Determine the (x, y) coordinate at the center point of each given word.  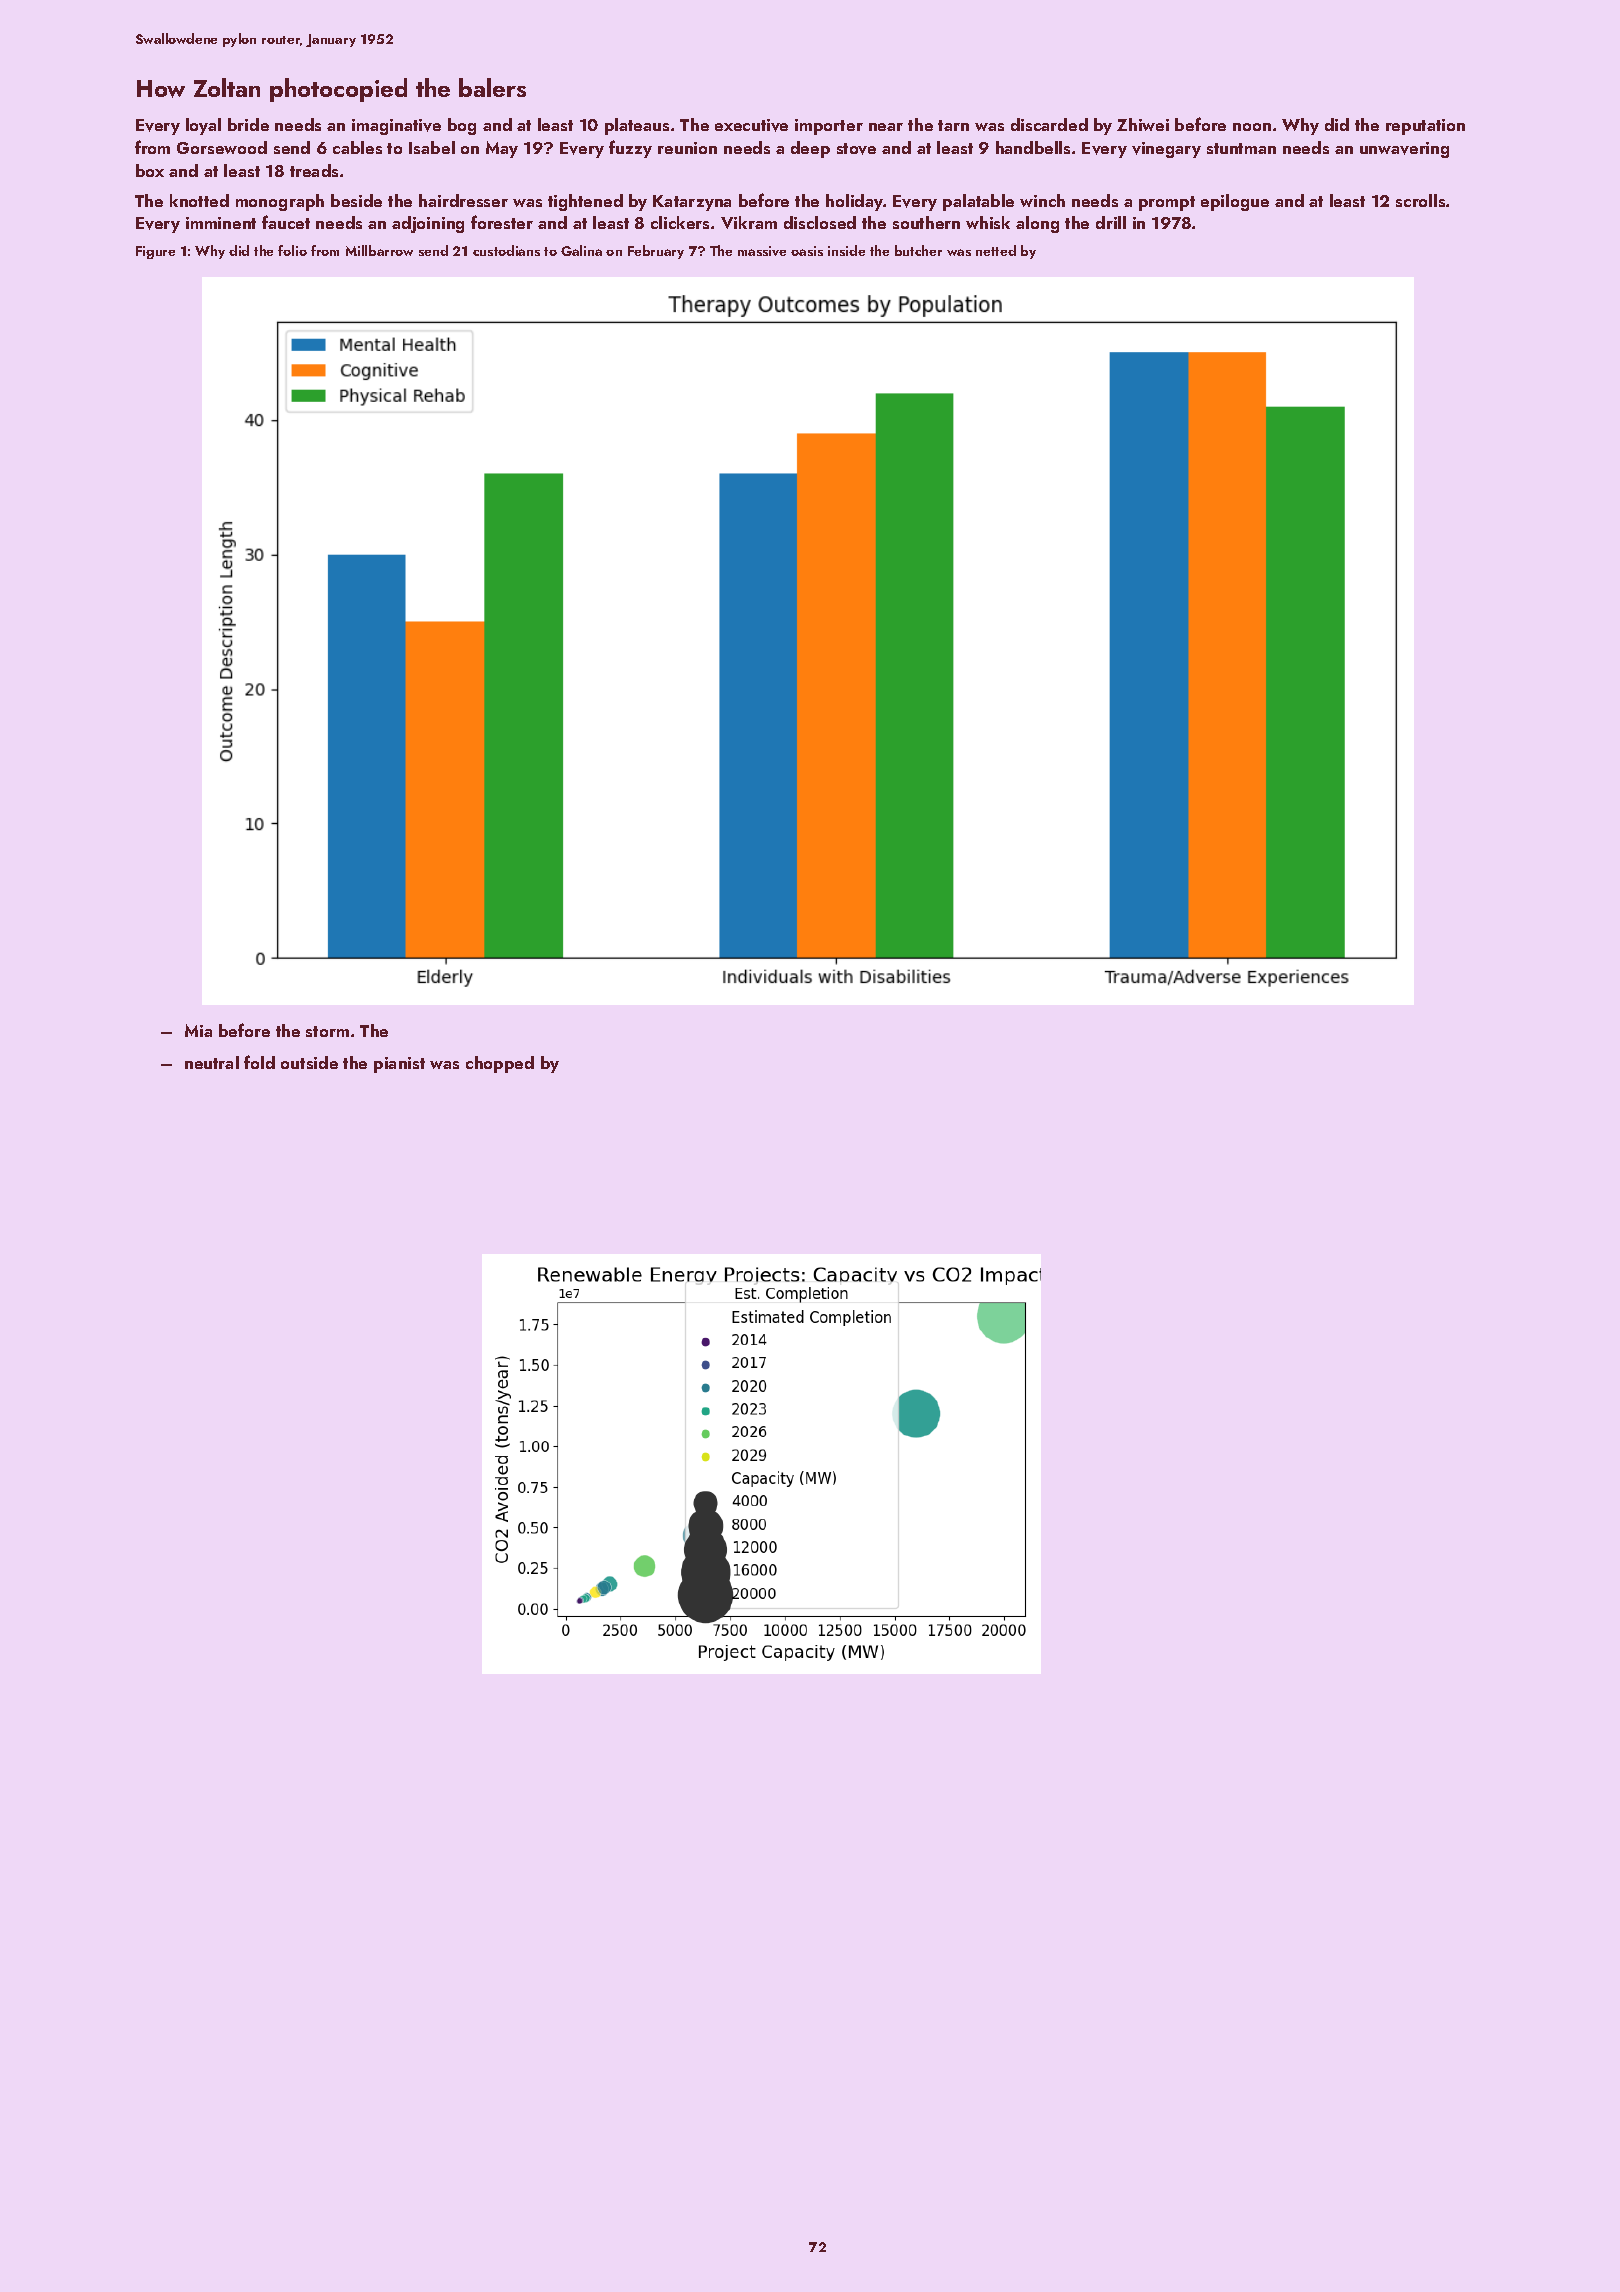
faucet (286, 222)
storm (327, 1031)
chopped (500, 1064)
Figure (155, 252)
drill (1111, 222)
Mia (198, 1030)
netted (996, 250)
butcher (918, 250)
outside (309, 1062)
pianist (399, 1065)
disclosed (820, 222)
